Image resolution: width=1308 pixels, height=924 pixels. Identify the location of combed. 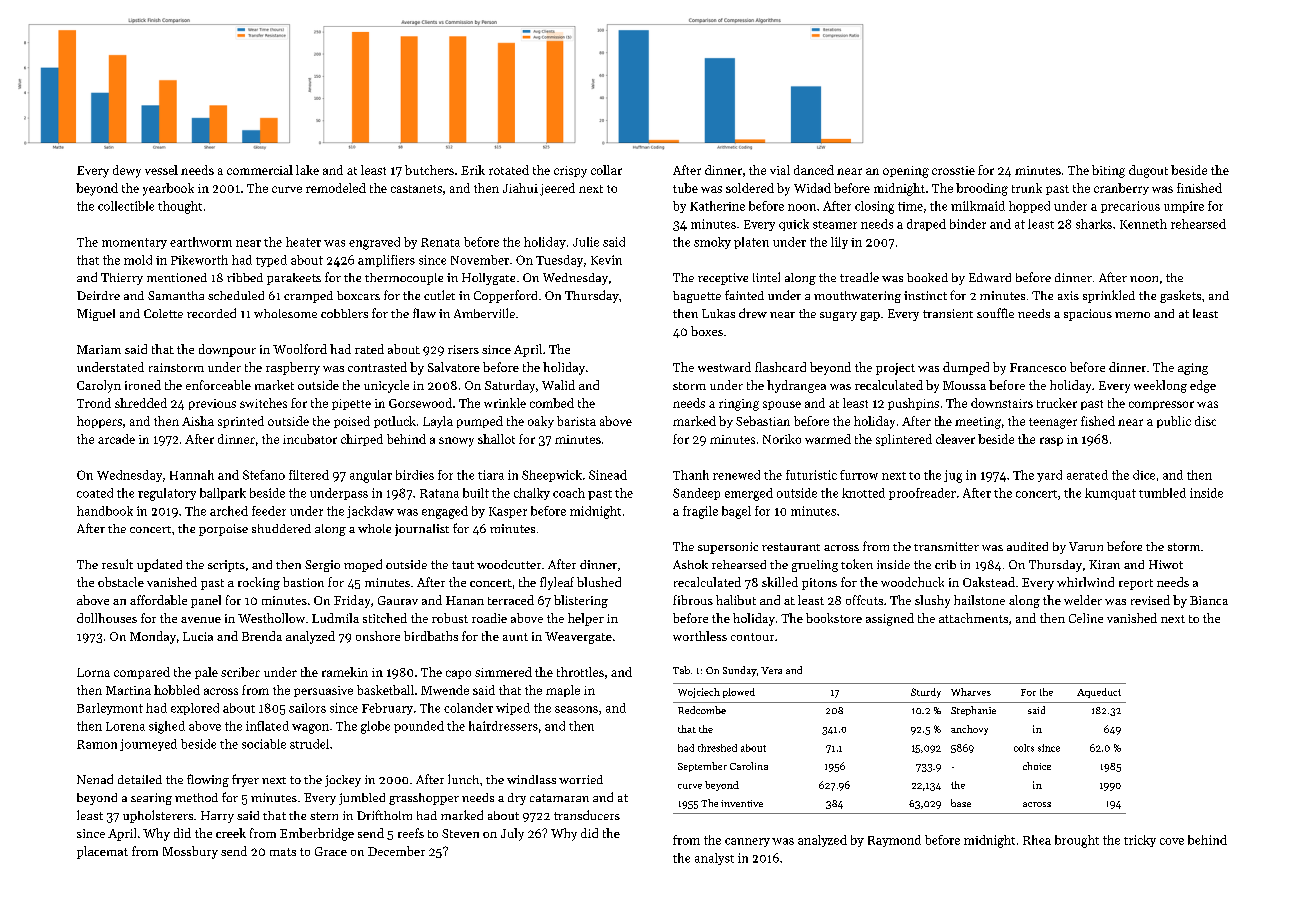
(552, 403).
